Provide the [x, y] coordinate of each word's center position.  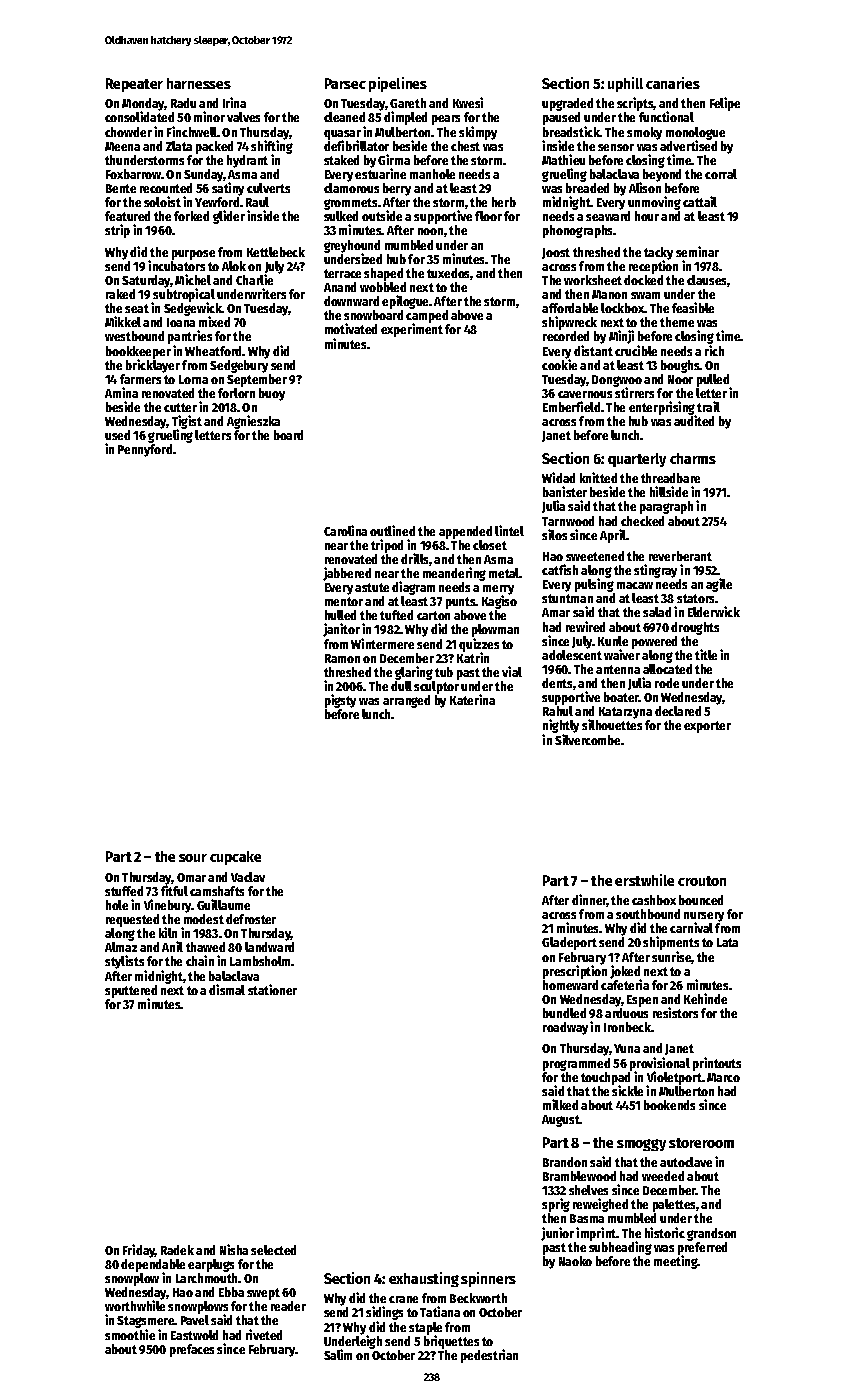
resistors [675, 1012]
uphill [625, 84]
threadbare [670, 478]
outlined [392, 530]
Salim [338, 1354]
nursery [704, 917]
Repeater [134, 85]
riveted [264, 1334]
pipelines [398, 84]
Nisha [234, 1249]
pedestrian [489, 1356]
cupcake [235, 858]
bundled [564, 1013]
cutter [180, 407]
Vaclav [248, 877]
